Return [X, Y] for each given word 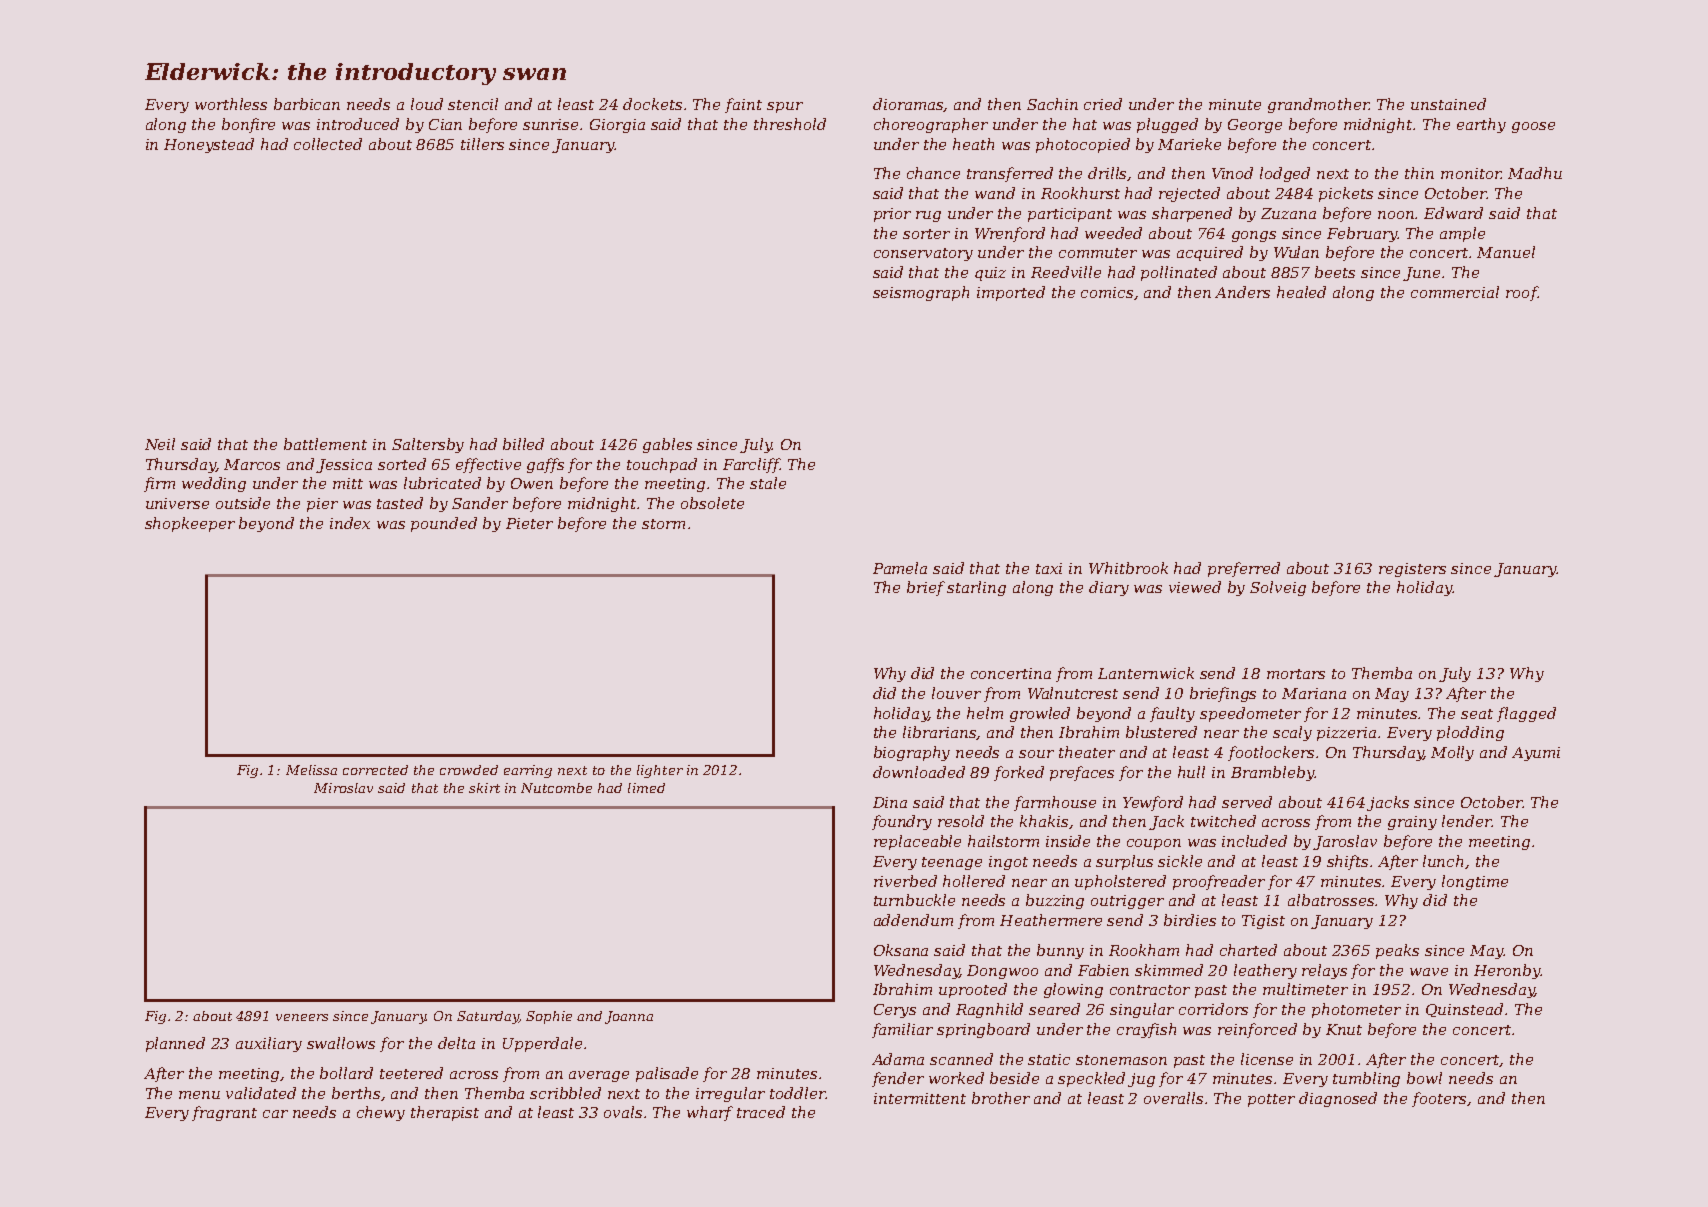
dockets [652, 104]
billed [523, 444]
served [1247, 802]
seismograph [921, 293]
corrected [375, 770]
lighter [660, 771]
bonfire [248, 125]
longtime [1475, 882]
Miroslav [343, 788]
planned [175, 1044]
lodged [1285, 174]
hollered [974, 881]
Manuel [1506, 252]
